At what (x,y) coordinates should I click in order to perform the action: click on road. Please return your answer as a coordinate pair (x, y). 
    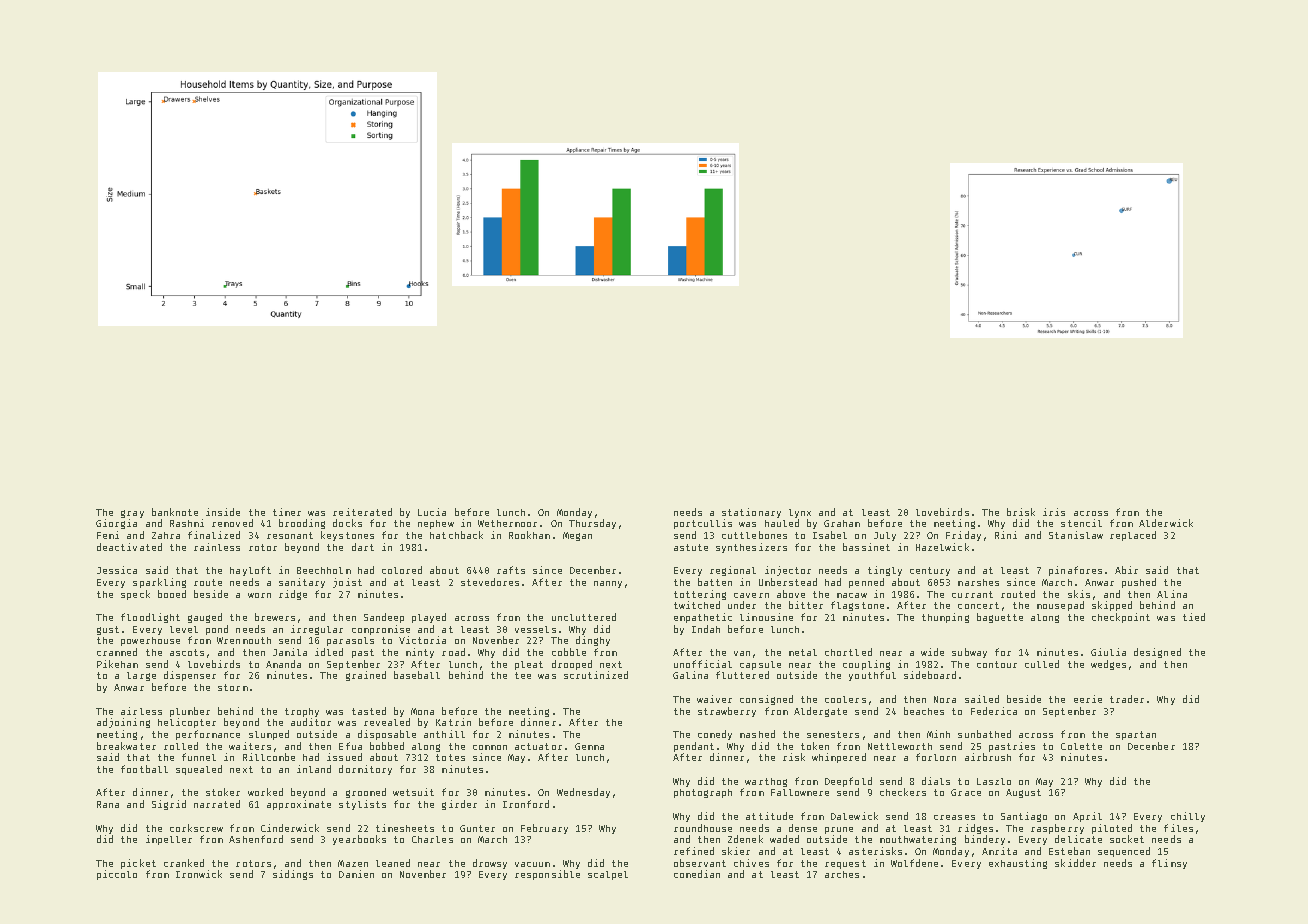
    Looking at the image, I should click on (453, 652).
